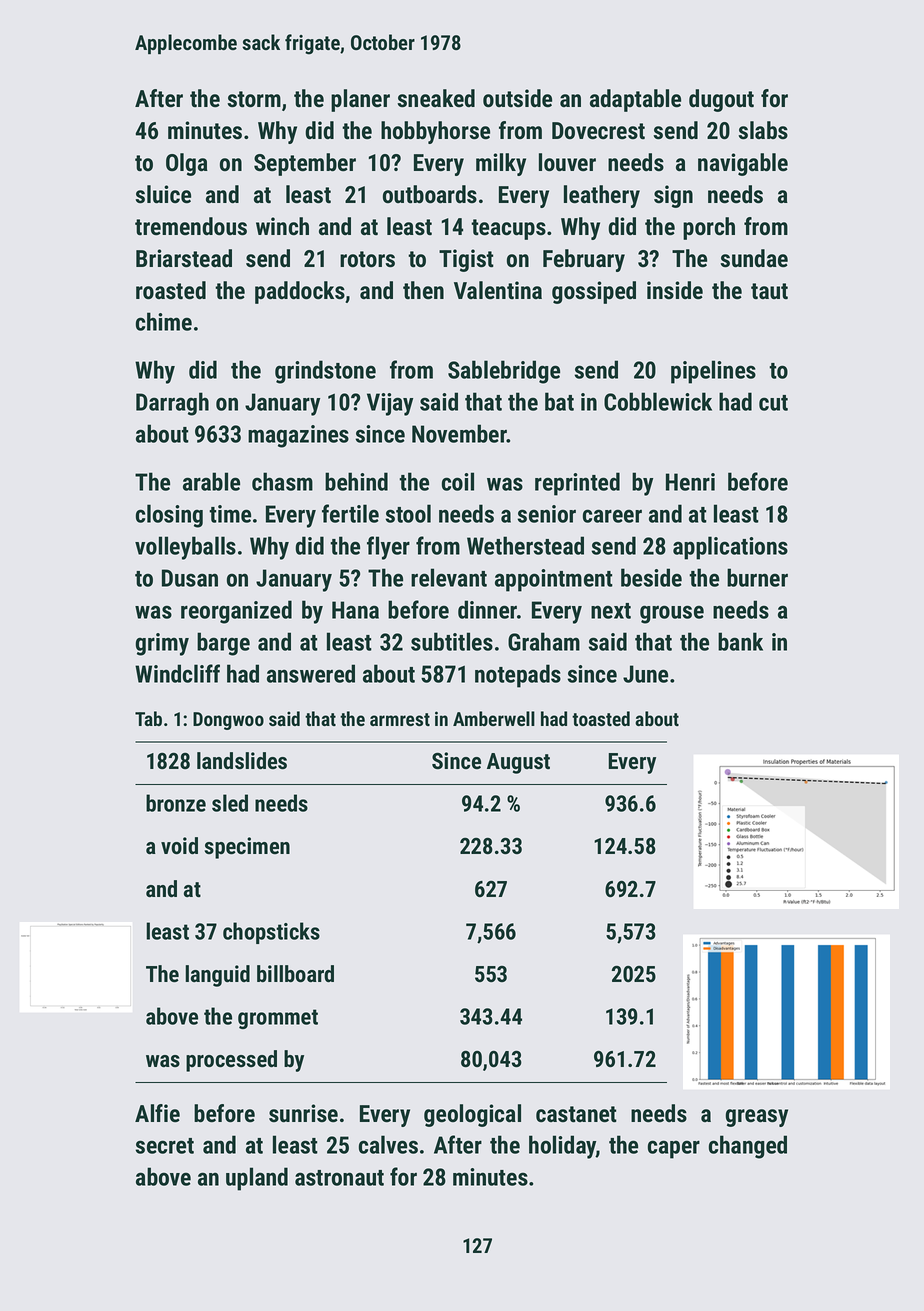 This page has height=1311, width=924. Describe the element at coordinates (721, 100) in the page. I see `dugout` at that location.
